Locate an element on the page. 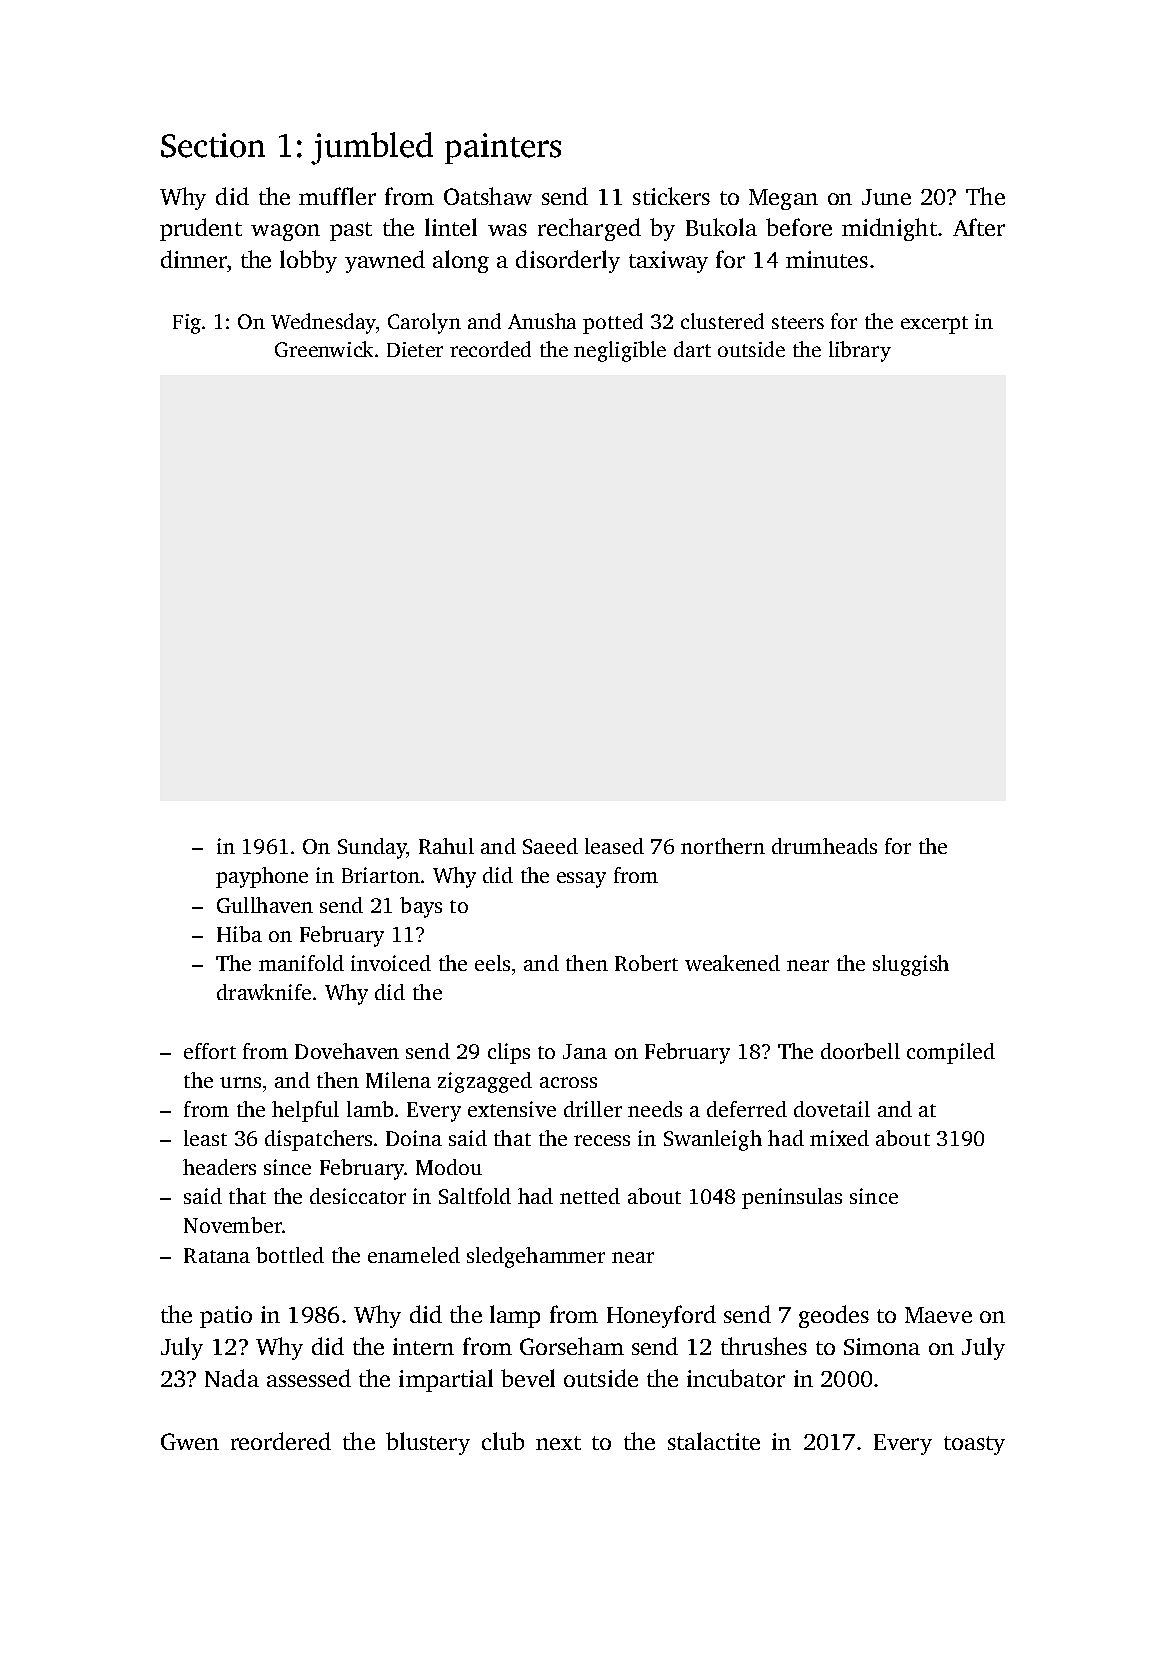 This image has width=1165, height=1654. June is located at coordinates (886, 197).
